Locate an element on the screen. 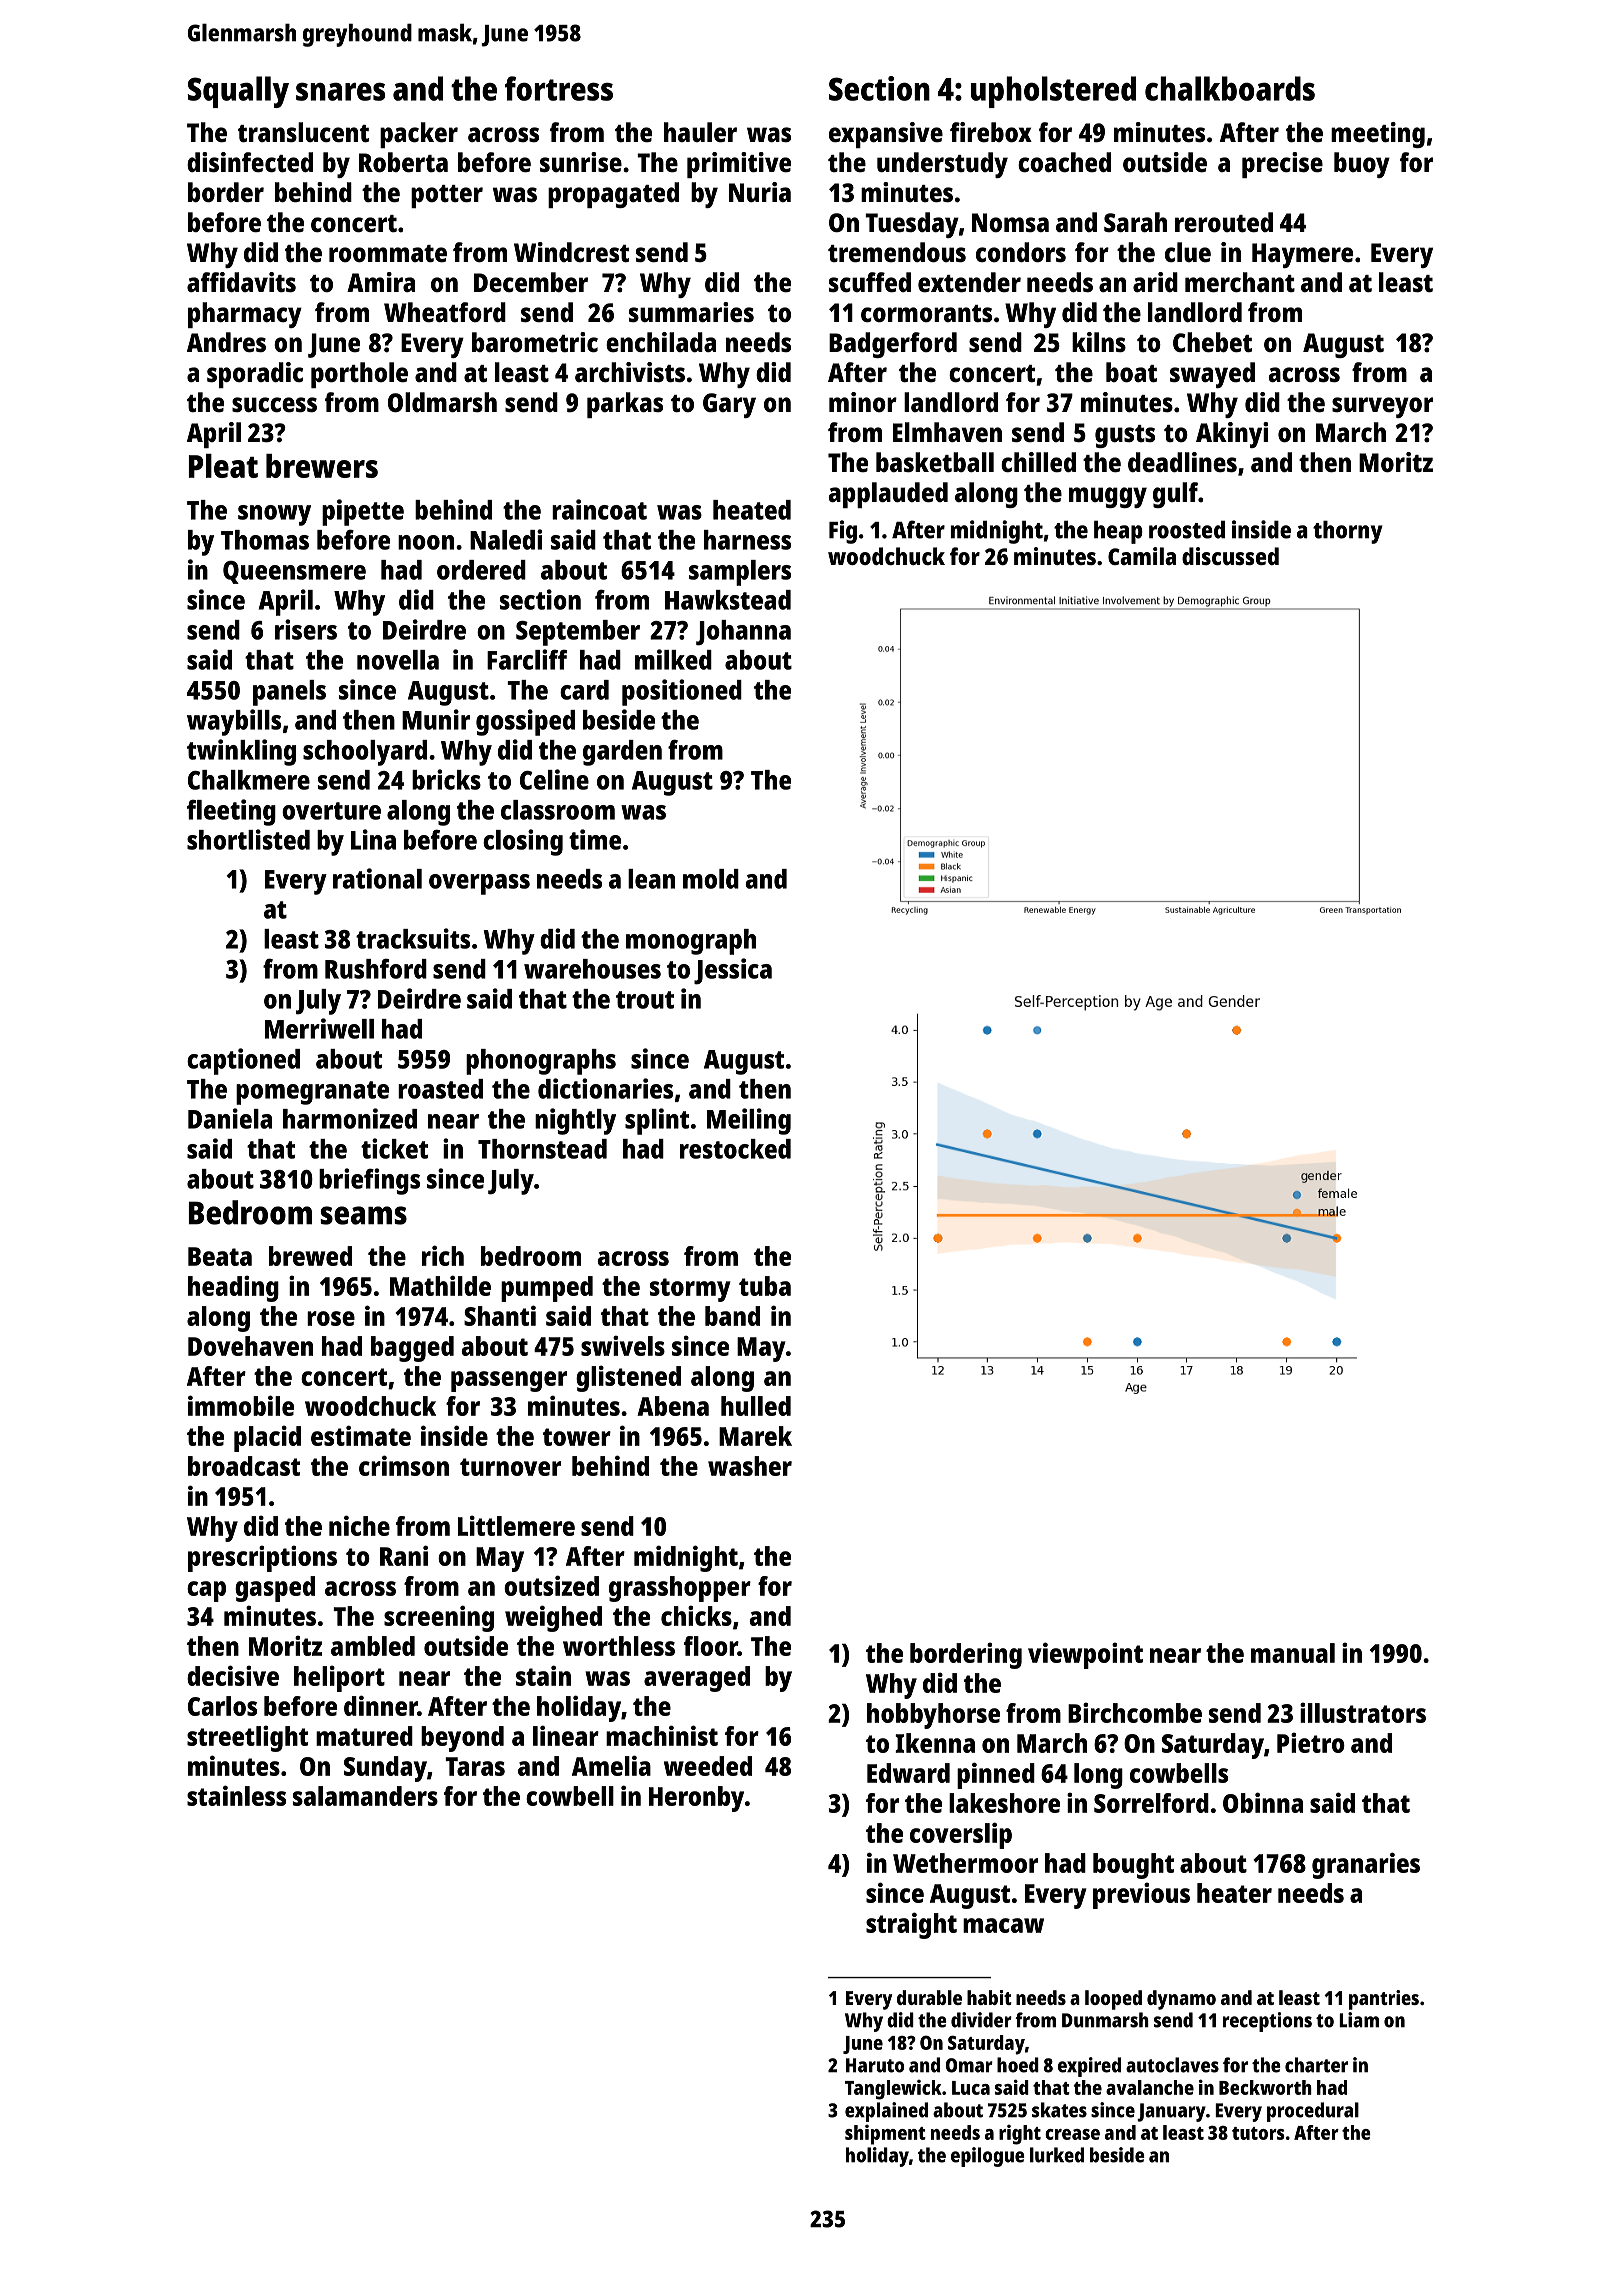  applauded is located at coordinates (888, 495).
